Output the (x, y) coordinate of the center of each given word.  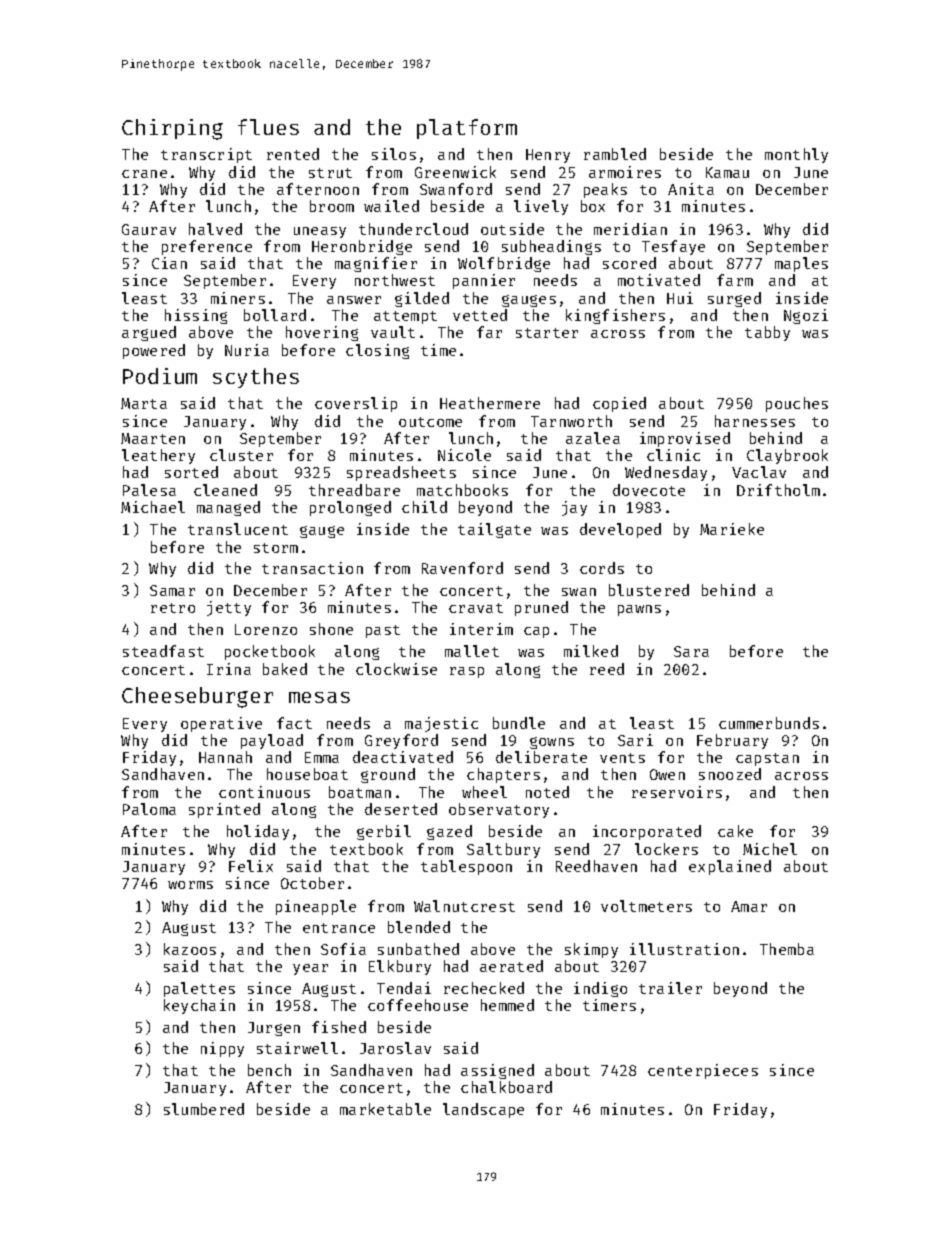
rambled (615, 154)
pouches (797, 404)
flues (268, 127)
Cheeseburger (197, 697)
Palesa (149, 490)
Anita (691, 189)
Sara (691, 651)
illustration (684, 949)
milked (591, 651)
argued (149, 333)
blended (419, 927)
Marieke (732, 529)
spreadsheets (401, 473)
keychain (199, 1006)
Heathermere (490, 403)
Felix (251, 866)
